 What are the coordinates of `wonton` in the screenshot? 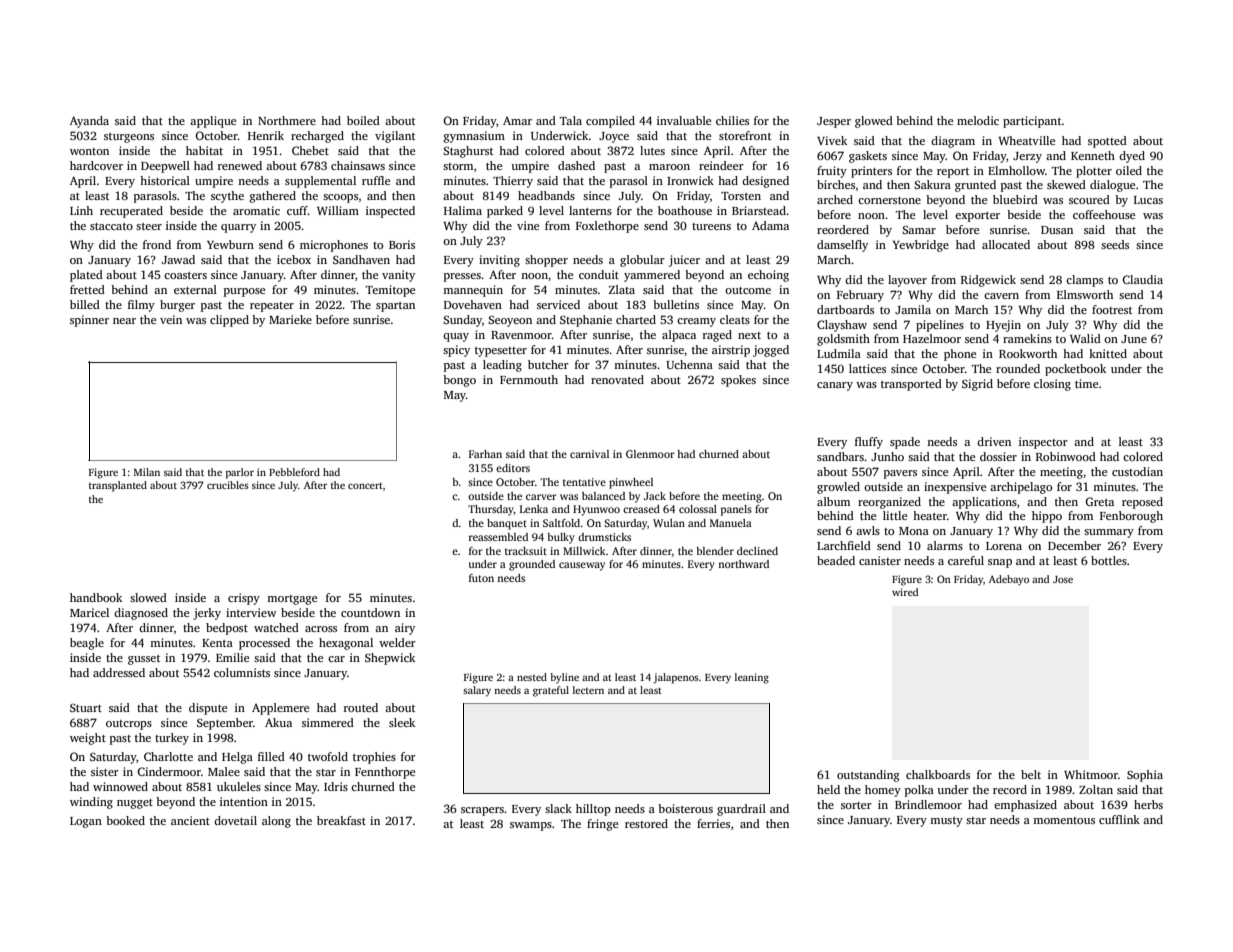 It's located at (89, 151).
